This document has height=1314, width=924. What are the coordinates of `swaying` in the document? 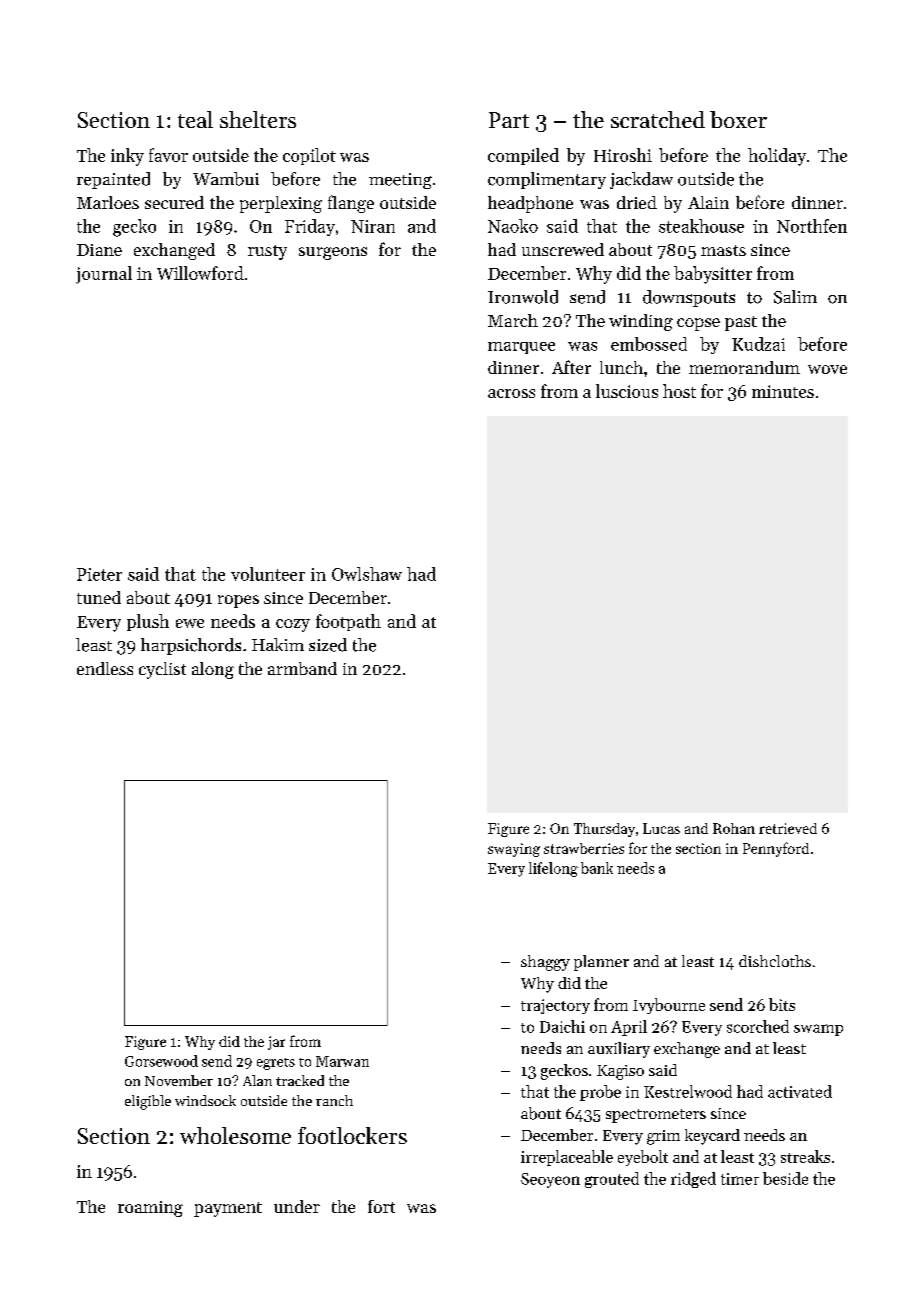 It's located at (514, 850).
